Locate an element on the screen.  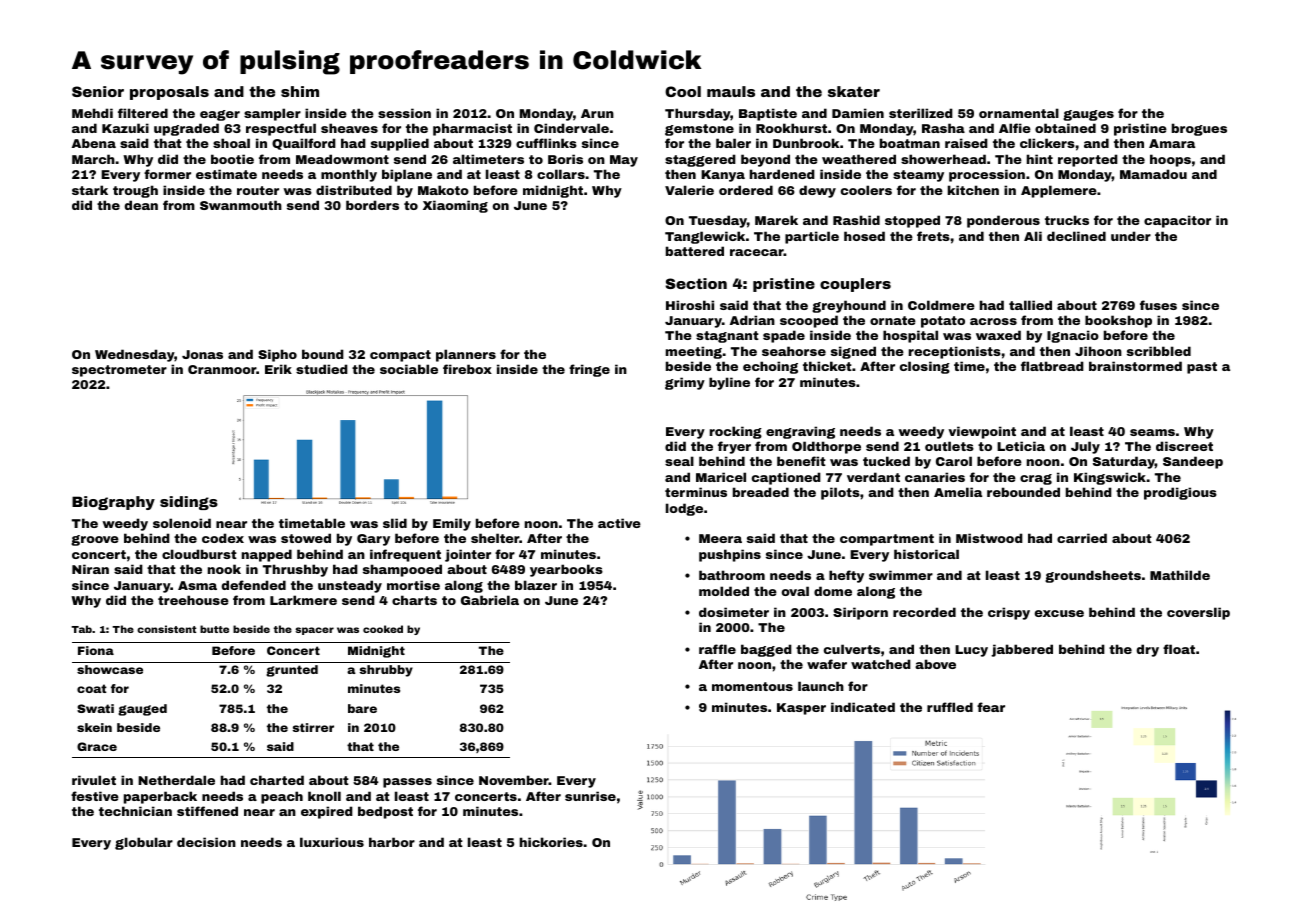
grunted is located at coordinates (292, 671).
